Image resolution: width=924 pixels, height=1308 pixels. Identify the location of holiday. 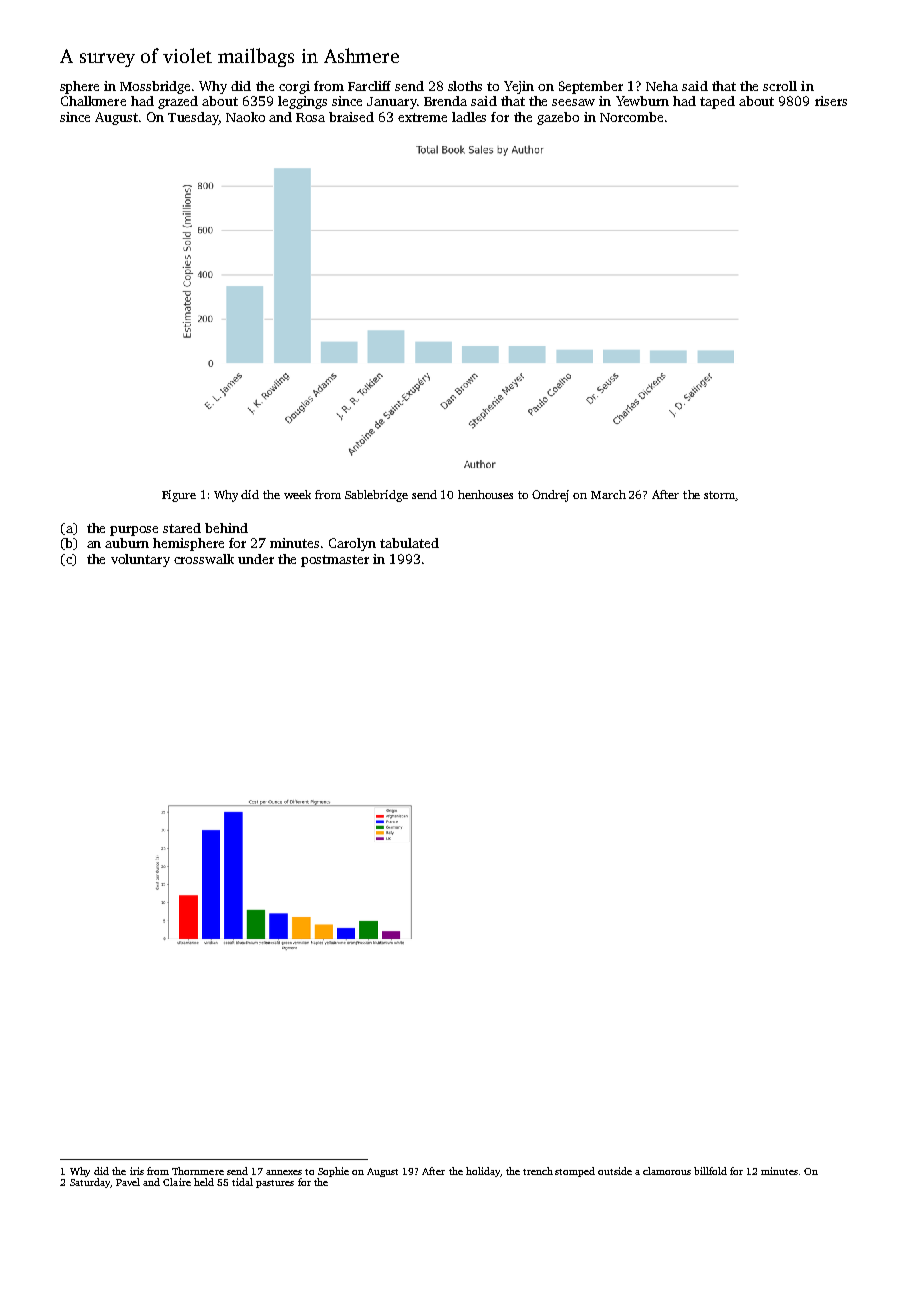
(483, 1172).
